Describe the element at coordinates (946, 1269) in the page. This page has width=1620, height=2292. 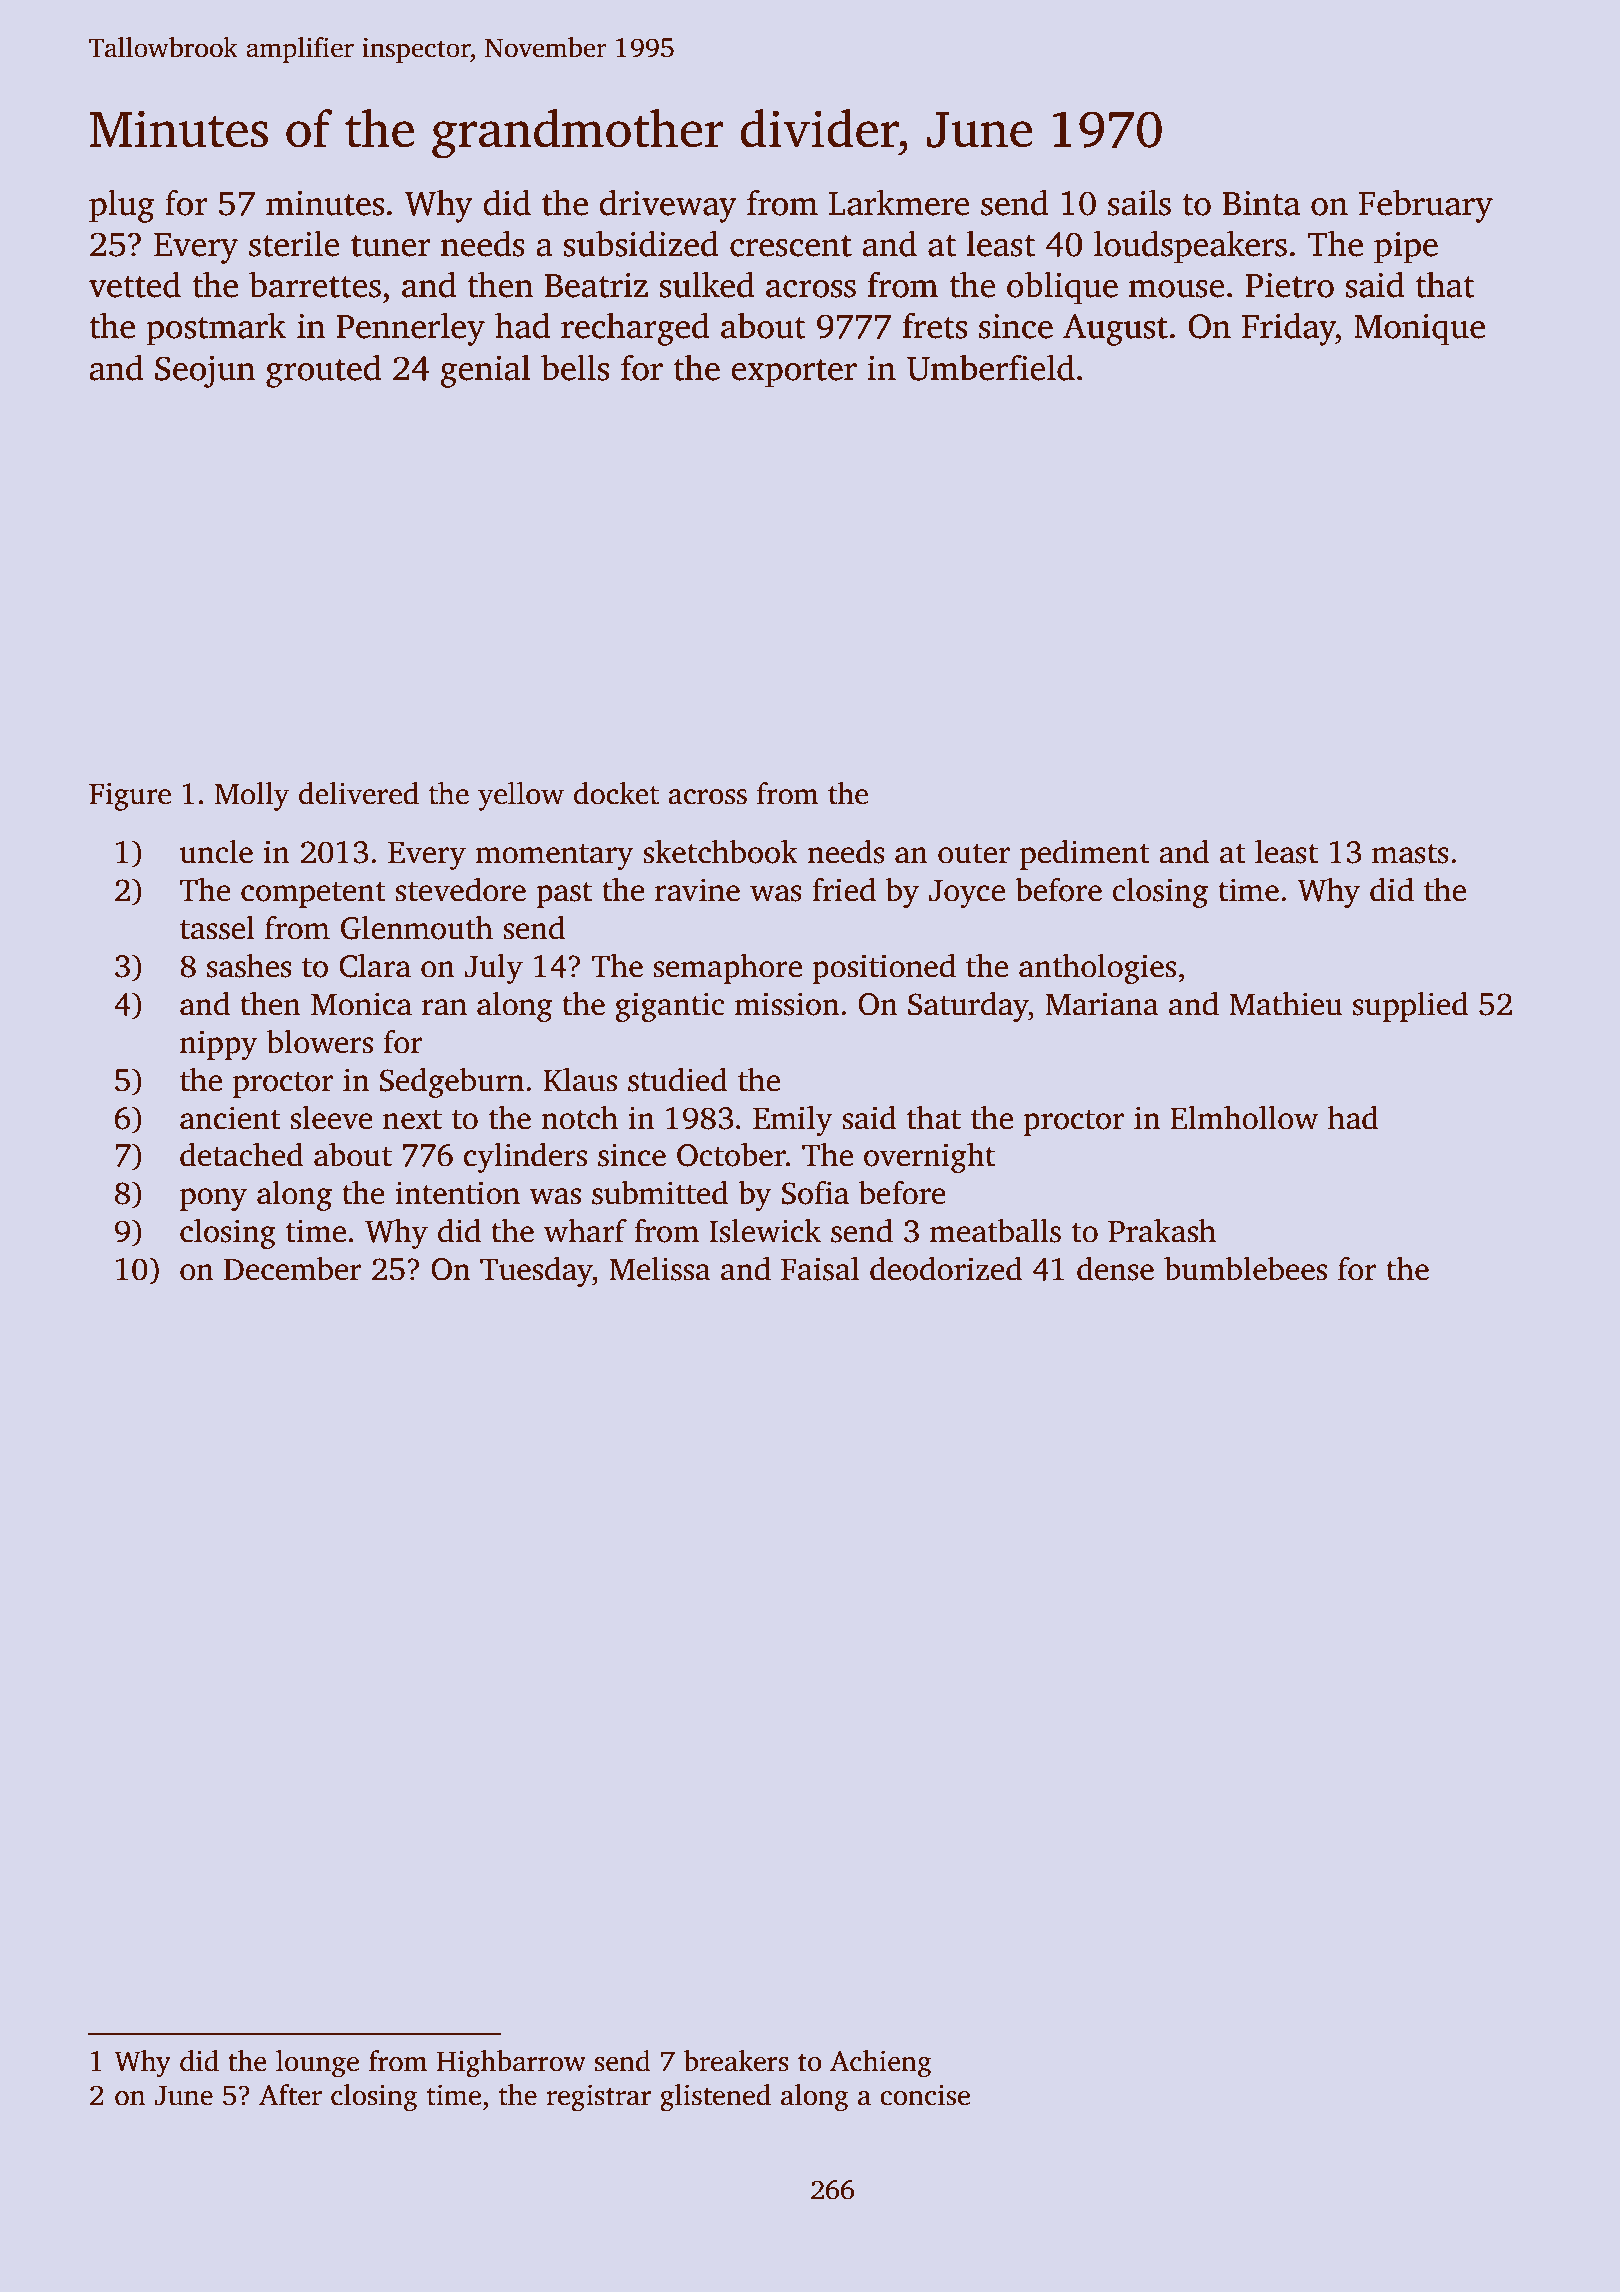
I see `deodorized` at that location.
